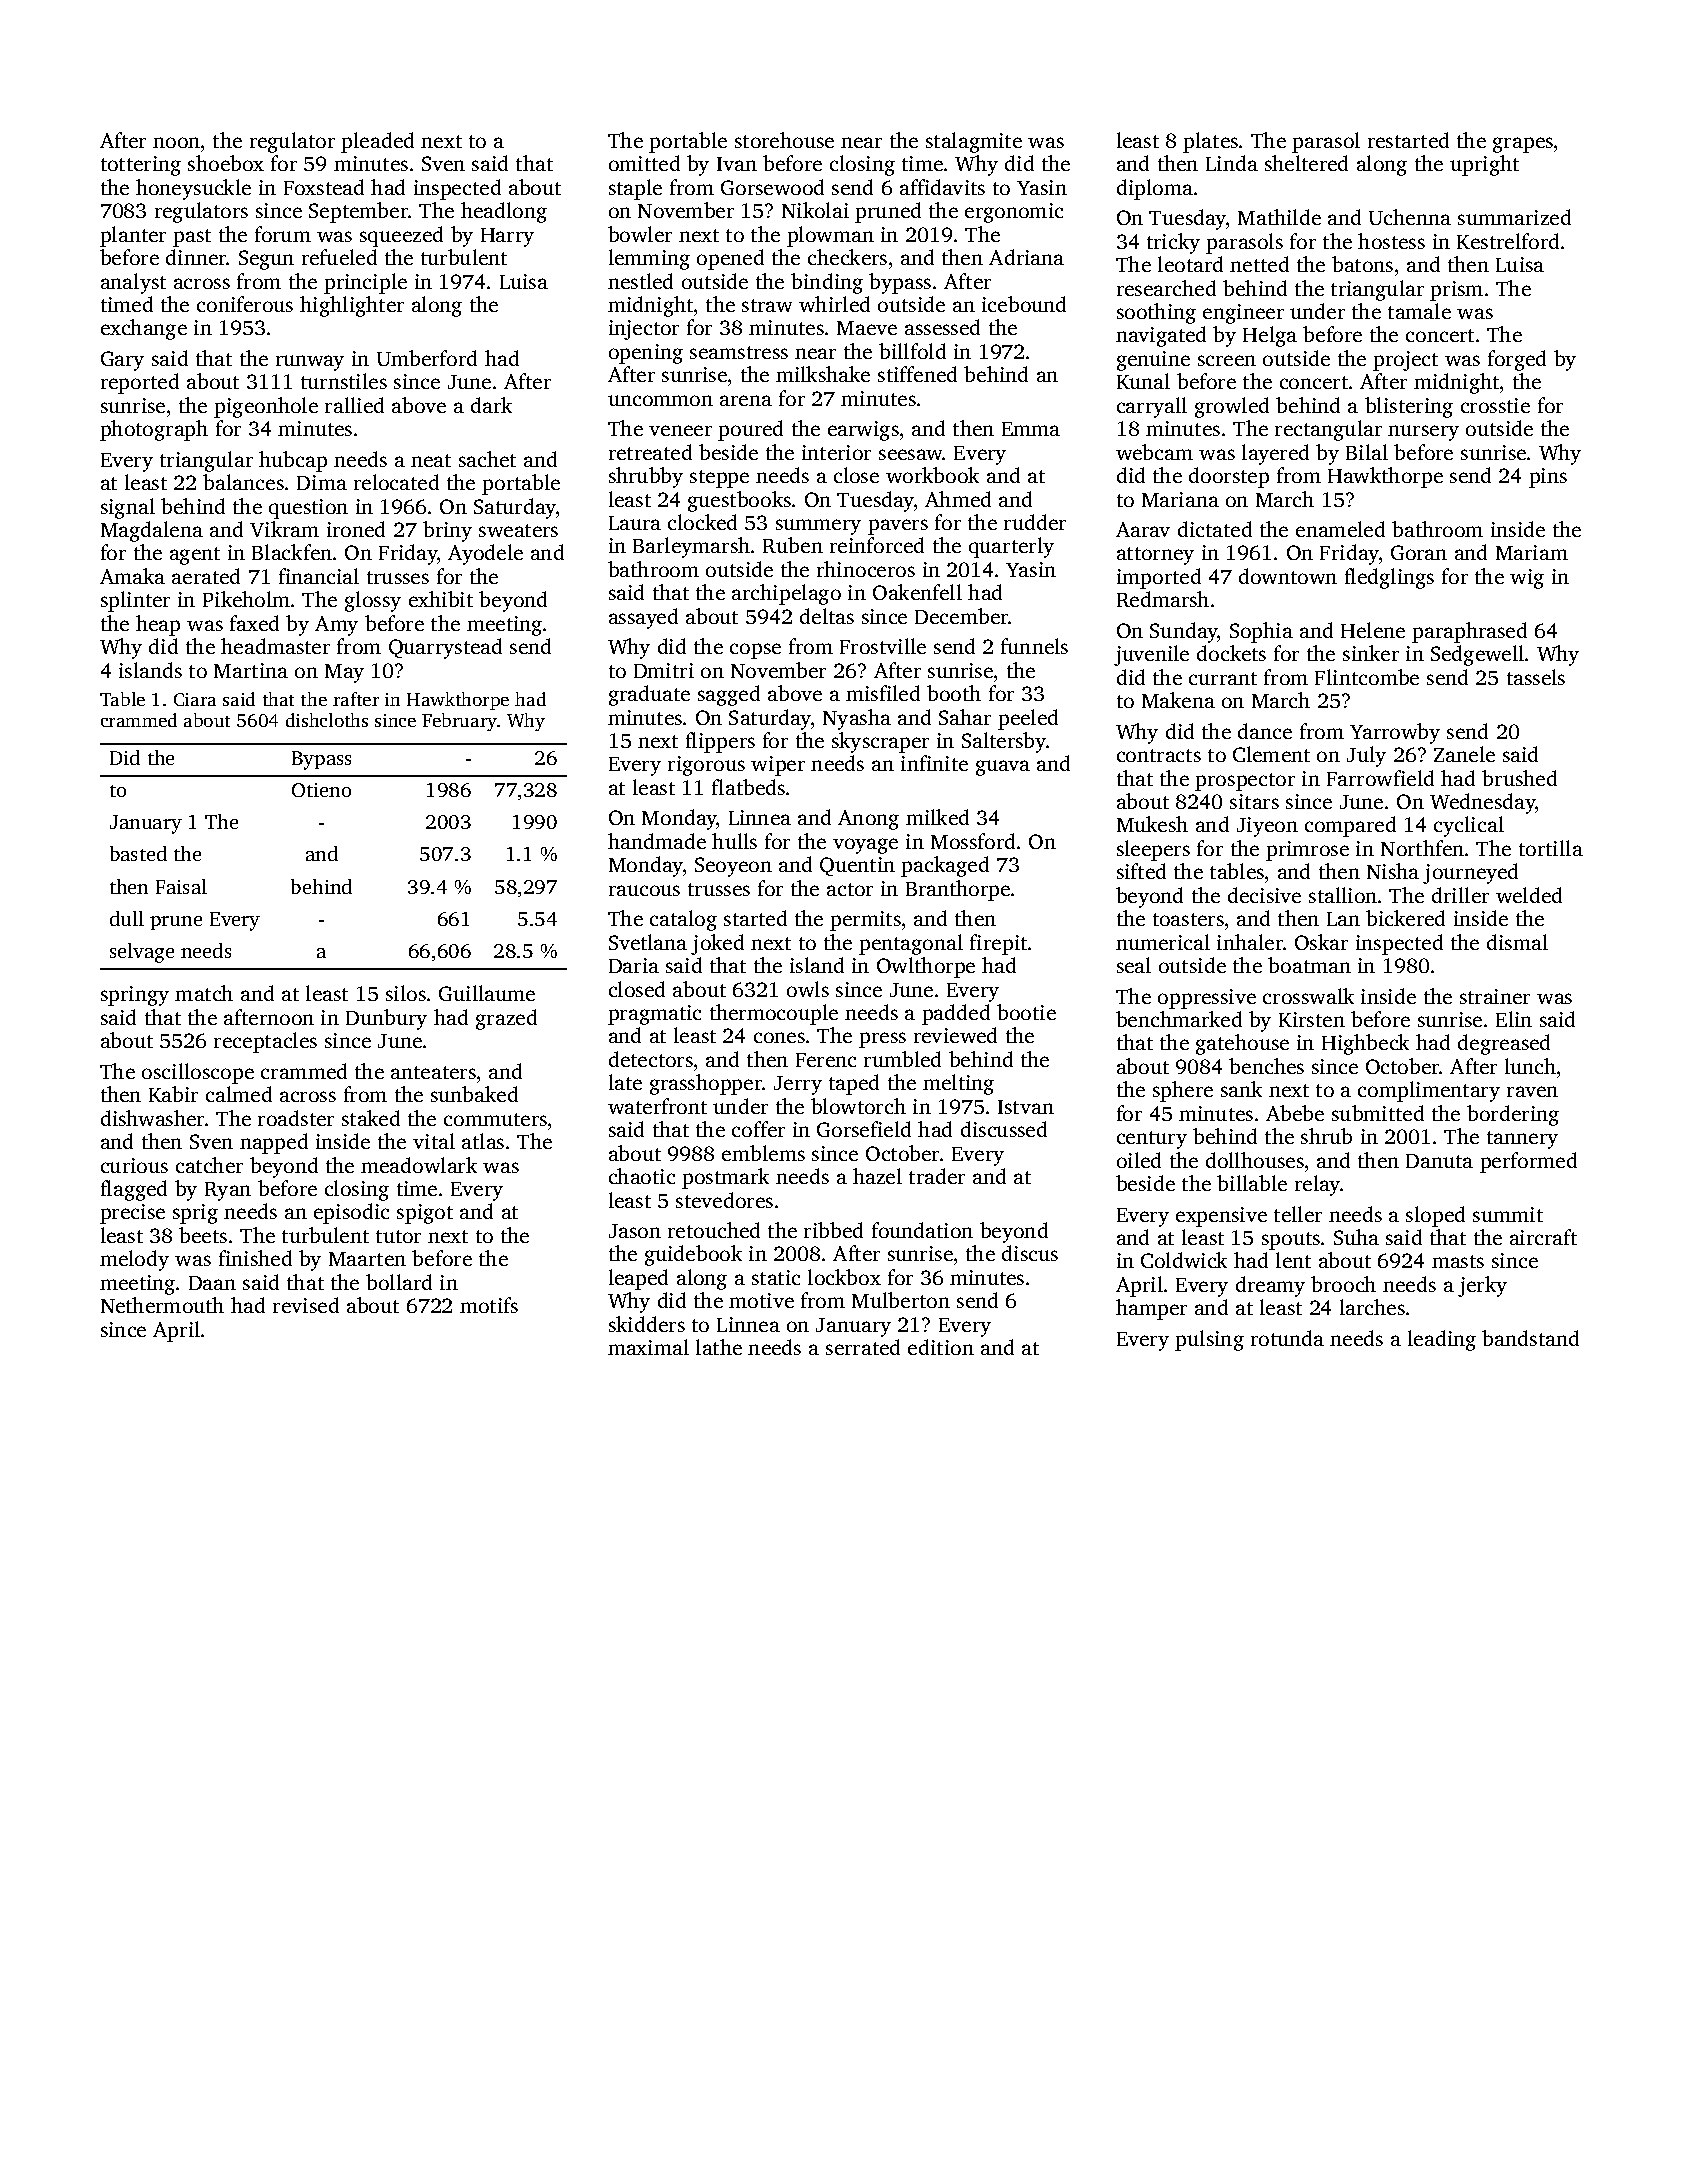 The height and width of the image is (2178, 1683). I want to click on foundation, so click(922, 1230).
